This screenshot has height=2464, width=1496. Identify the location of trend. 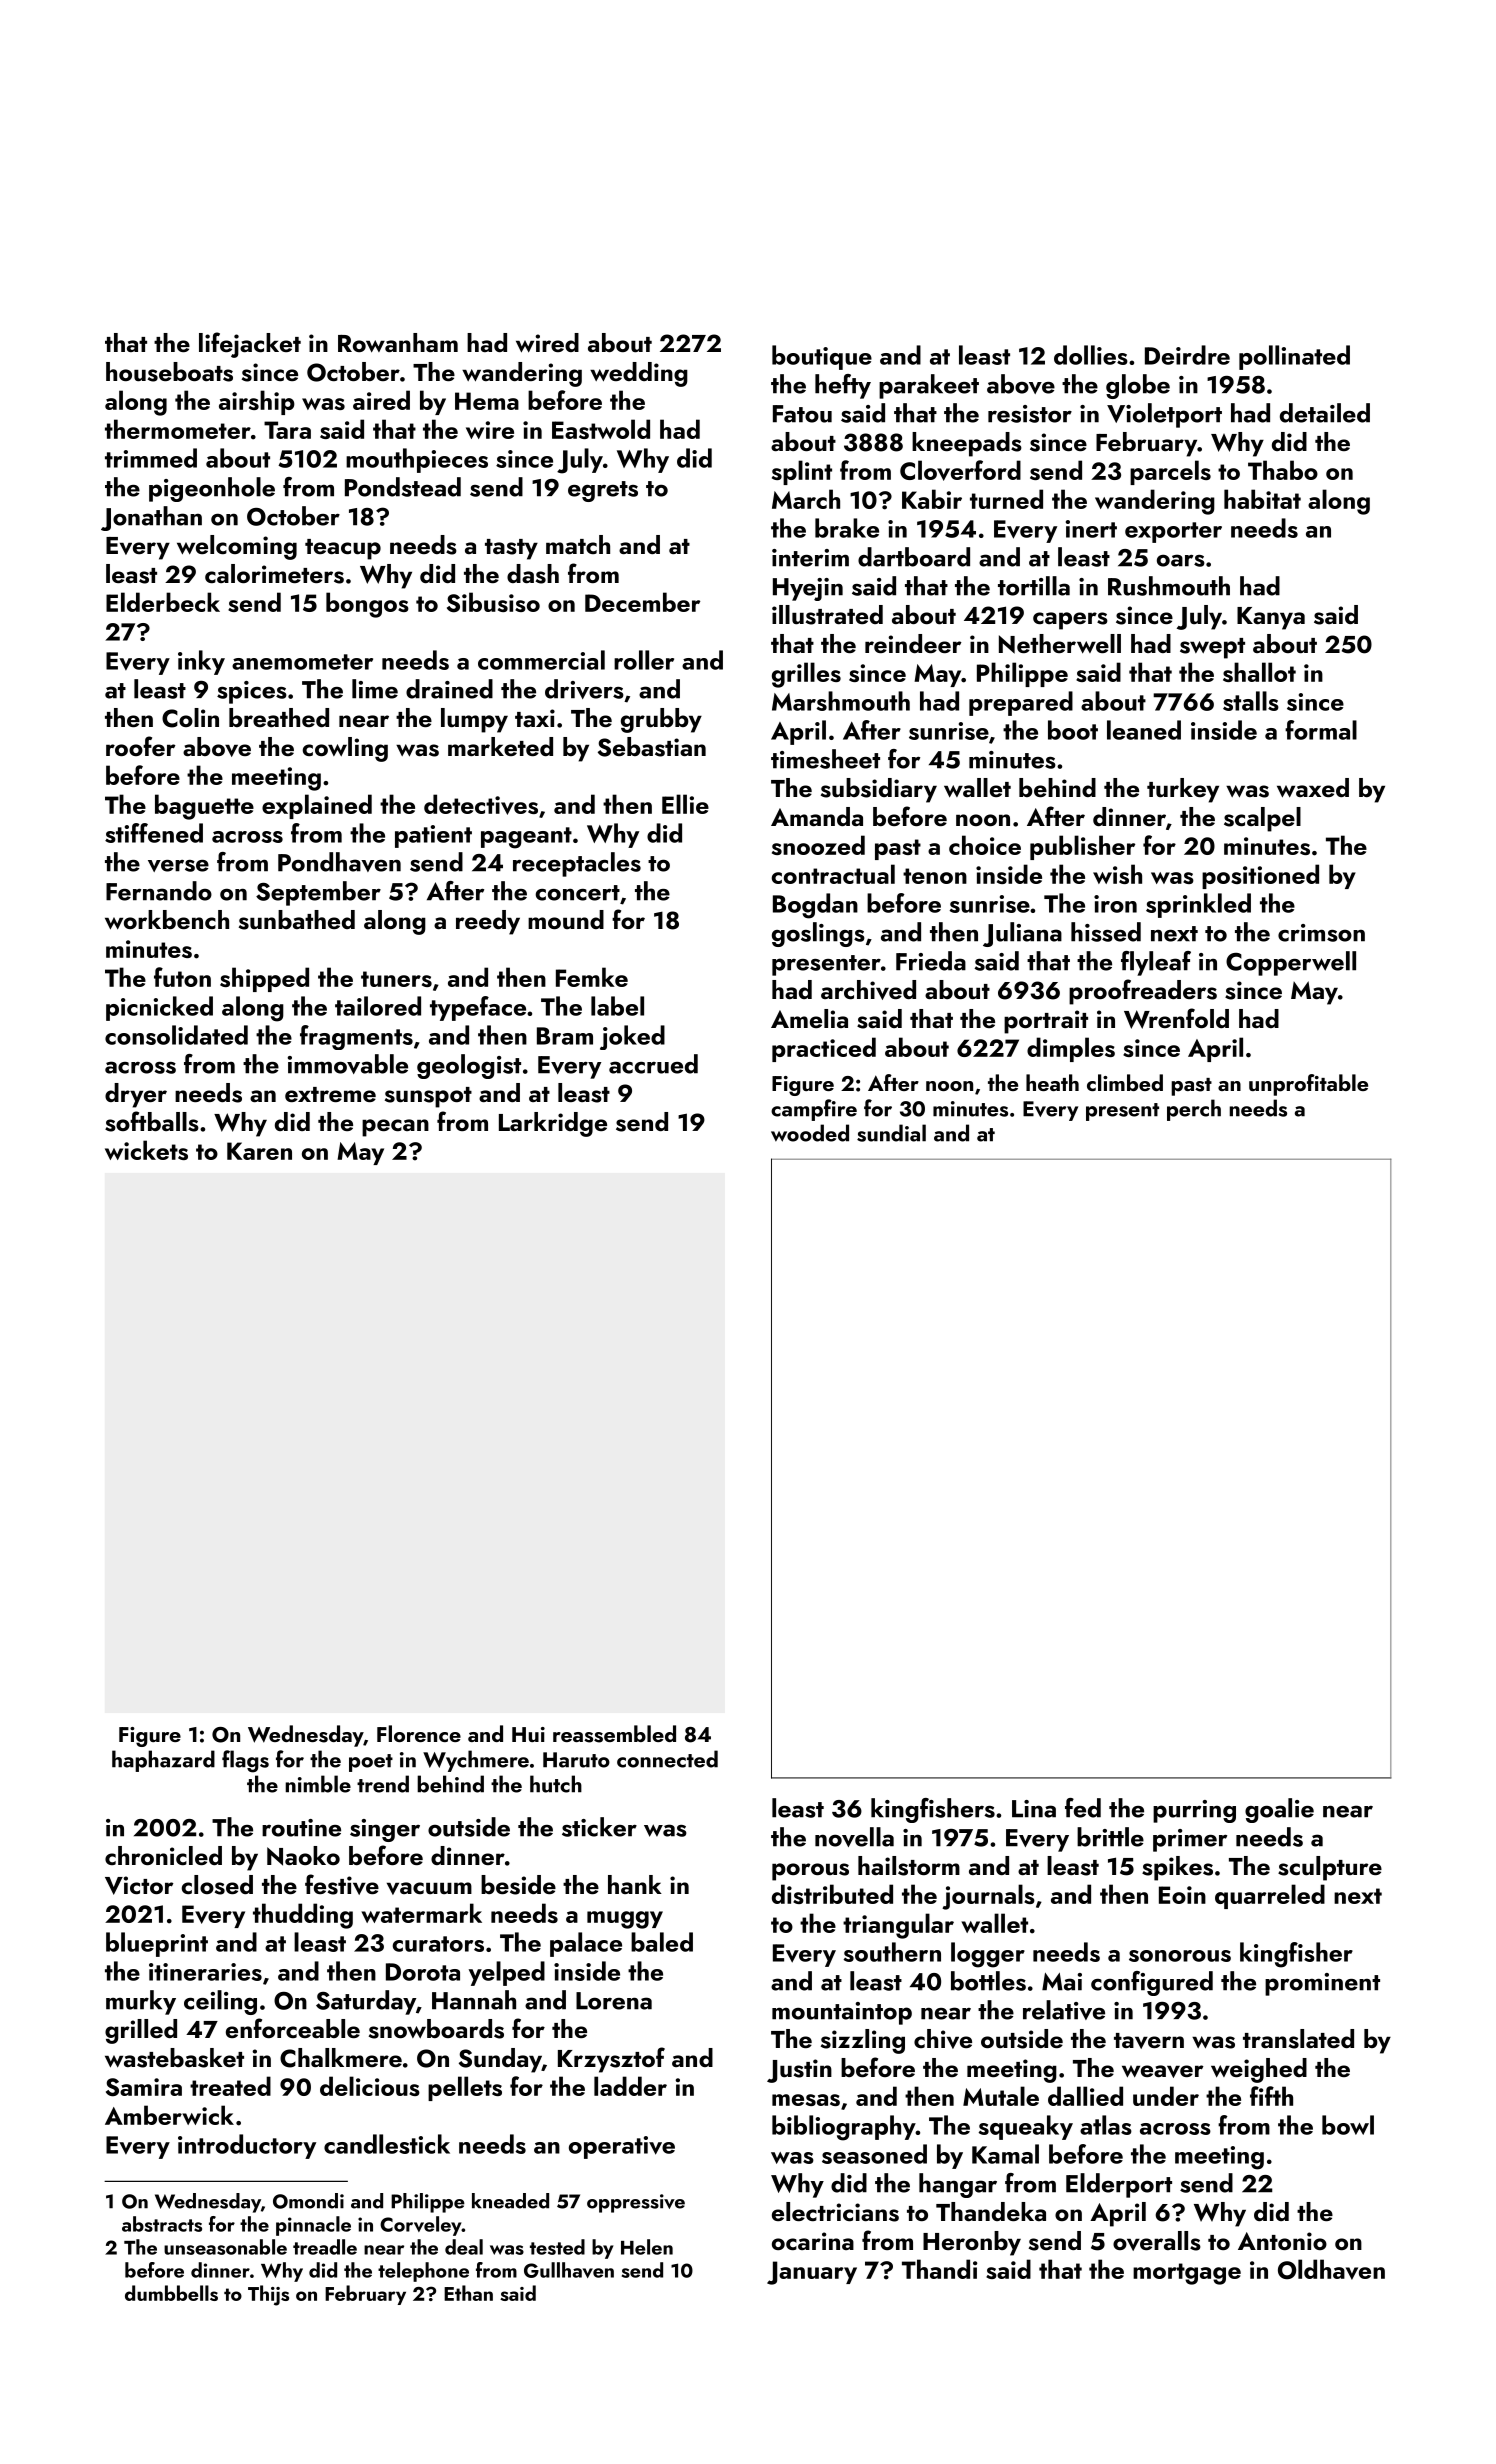
(383, 1784).
